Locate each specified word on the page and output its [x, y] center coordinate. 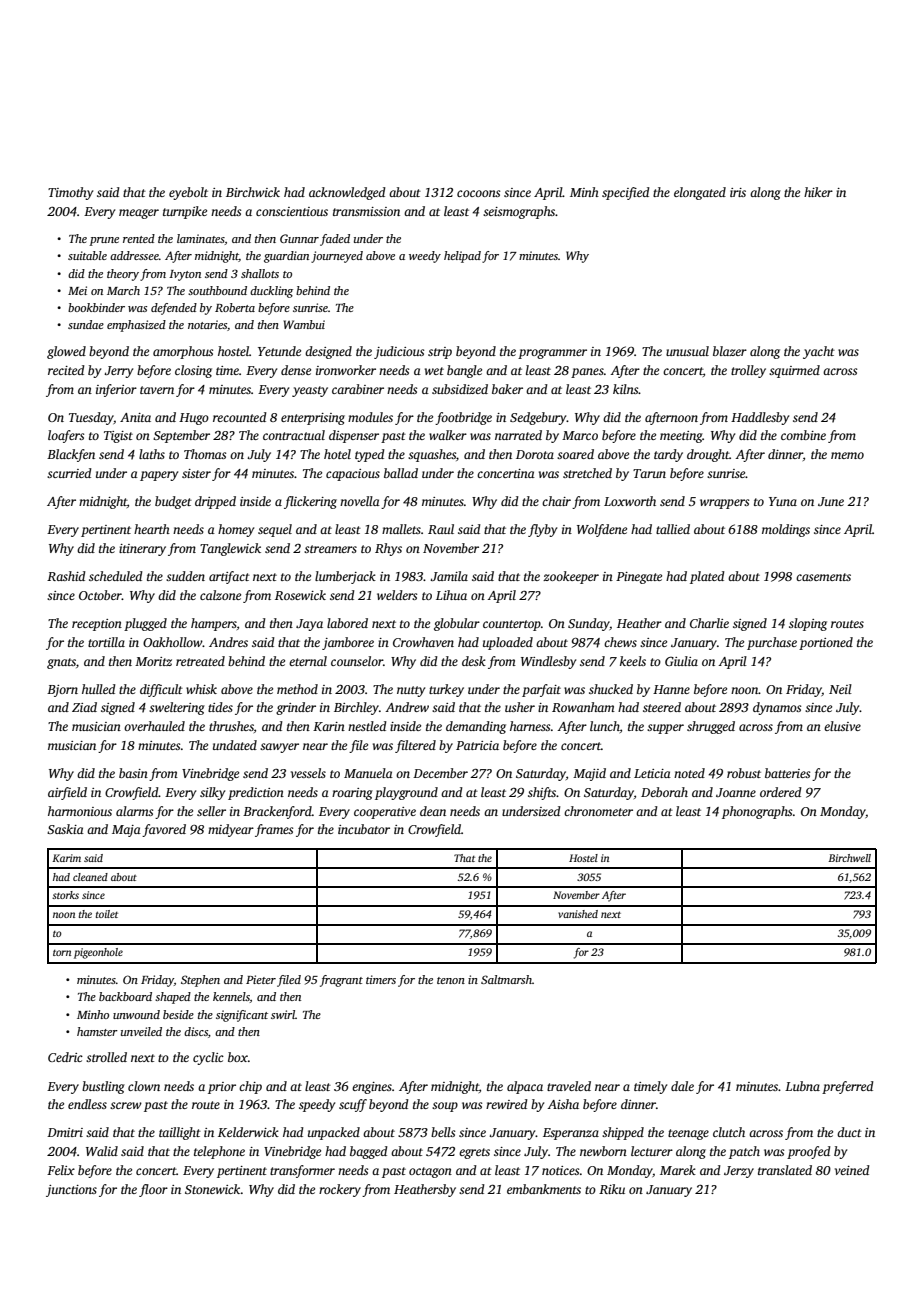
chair [556, 501]
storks [65, 895]
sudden [185, 576]
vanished [578, 914]
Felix [61, 1170]
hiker [818, 192]
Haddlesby [760, 418]
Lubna [802, 1086]
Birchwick [253, 192]
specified [626, 193]
